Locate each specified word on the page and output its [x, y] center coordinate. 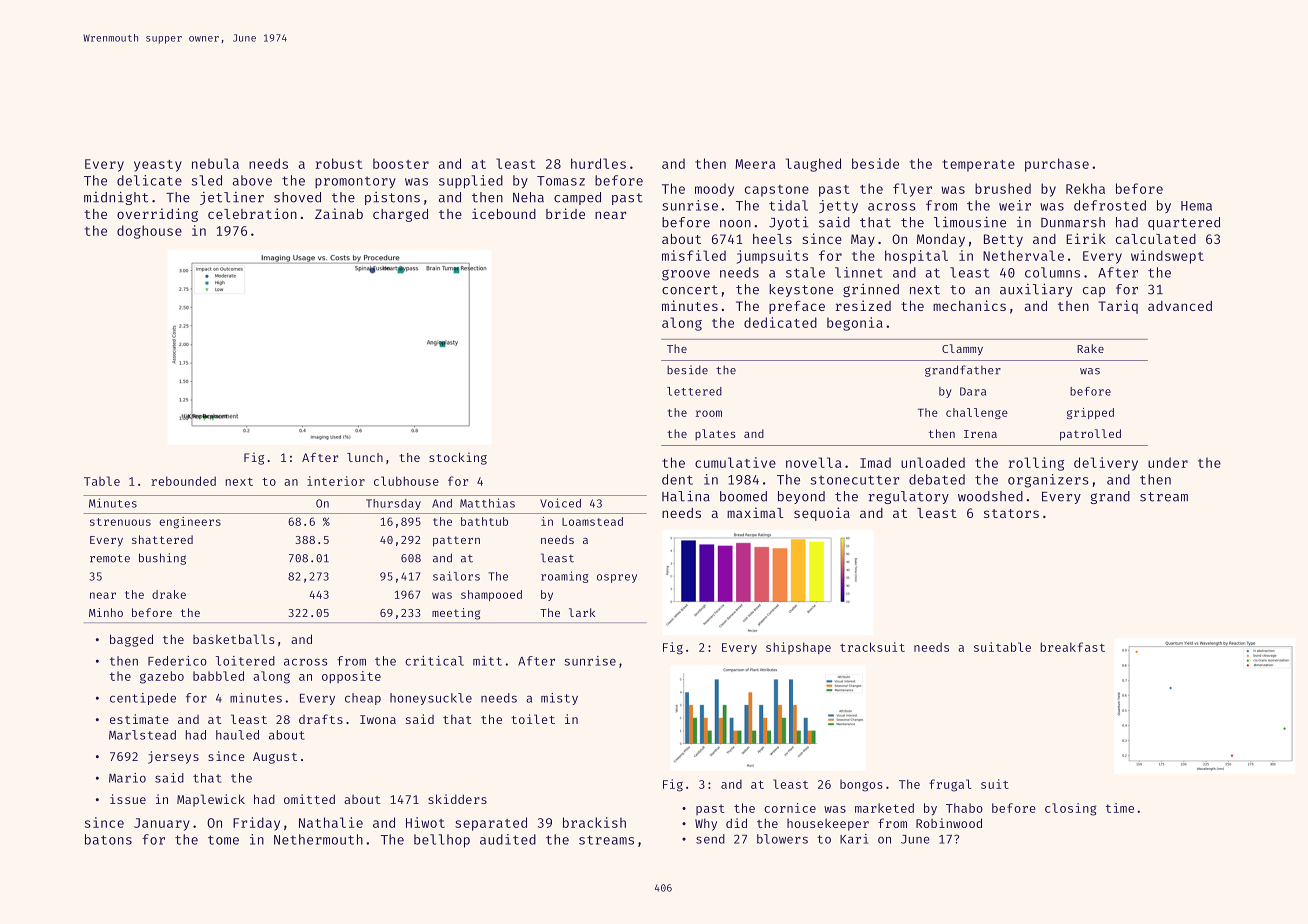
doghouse [149, 232]
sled [207, 180]
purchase [1057, 165]
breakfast [1072, 647]
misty [559, 699]
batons [108, 839]
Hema [1196, 206]
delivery [1106, 464]
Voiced [560, 503]
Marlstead [142, 735]
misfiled [694, 255]
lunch [365, 457]
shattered [162, 539]
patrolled [1090, 435]
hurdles [598, 163]
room [709, 413]
